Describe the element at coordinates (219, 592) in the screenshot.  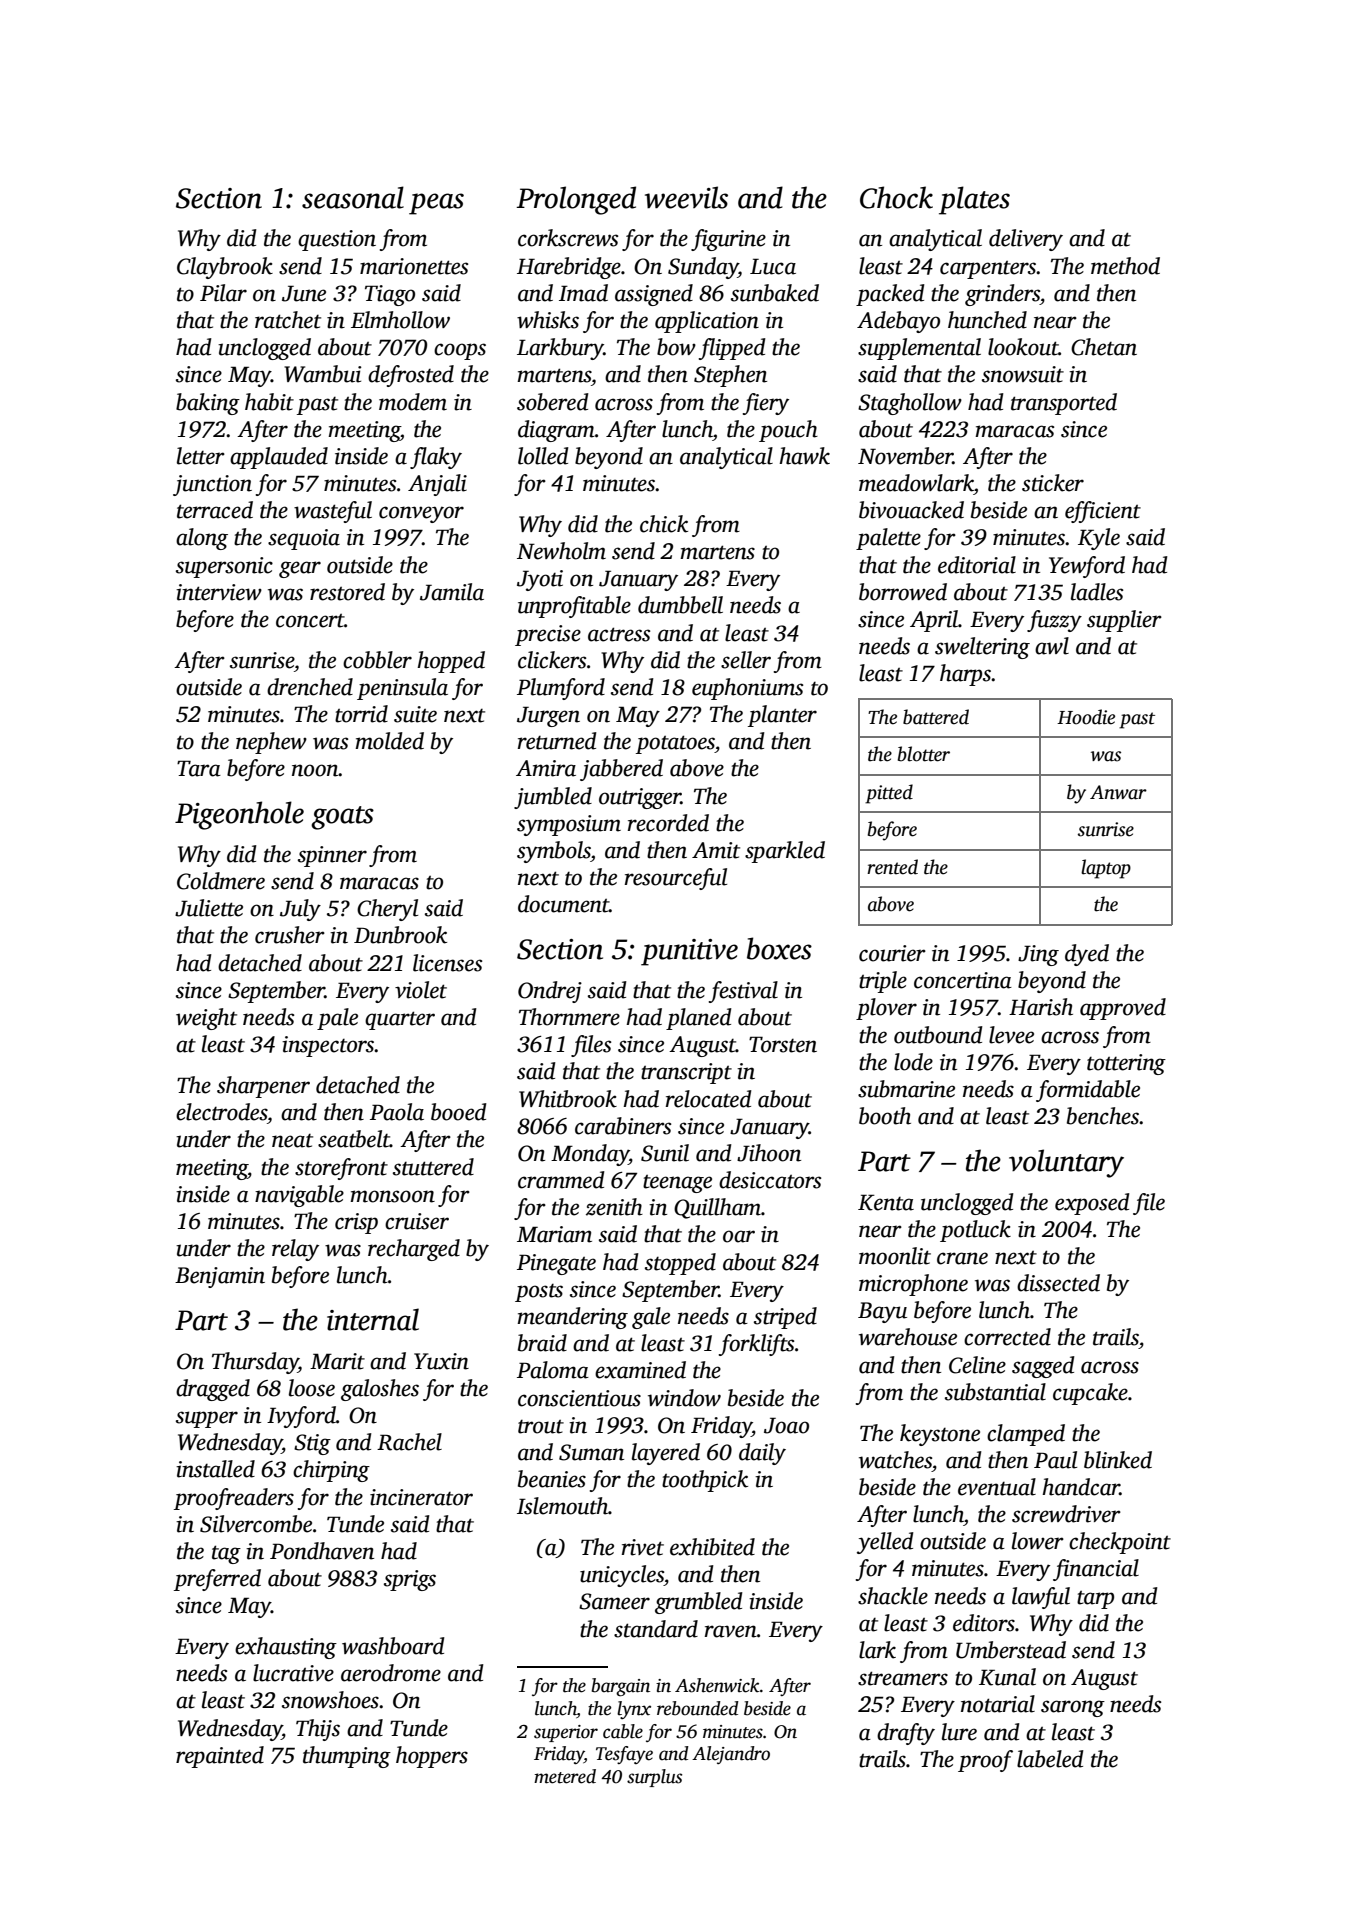
I see `interview` at that location.
